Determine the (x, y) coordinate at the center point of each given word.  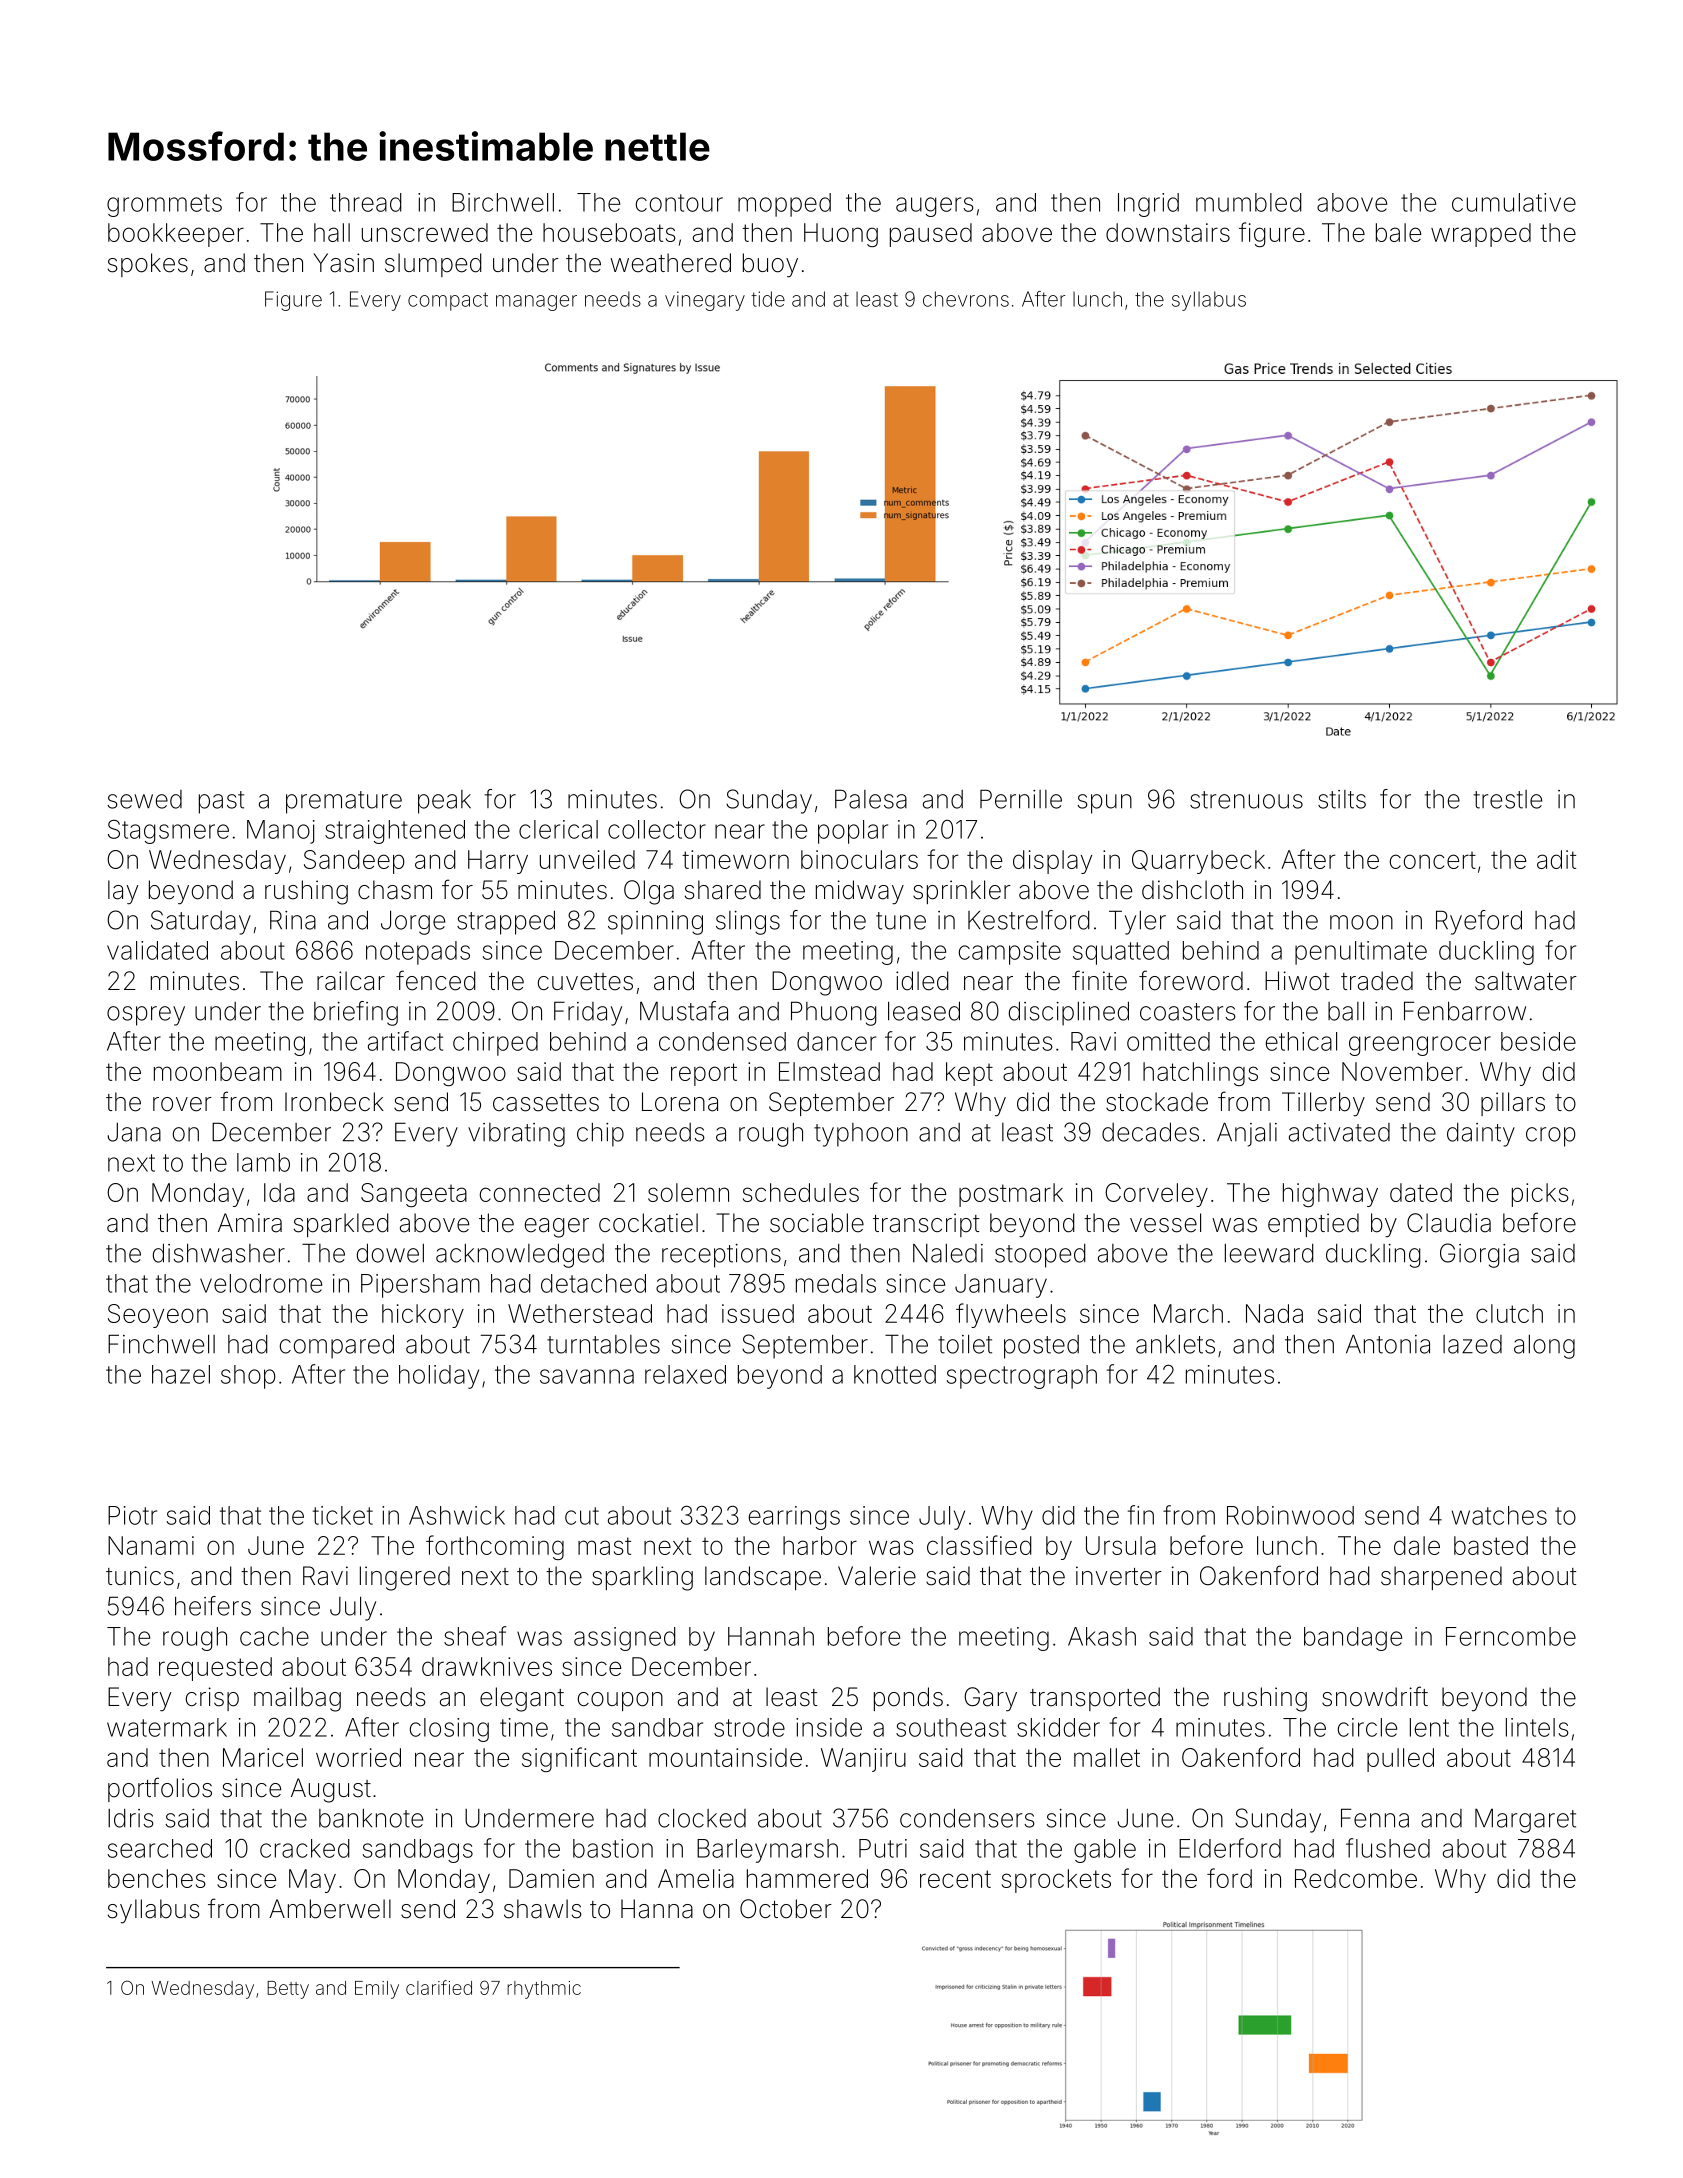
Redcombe (1356, 1878)
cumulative (1514, 202)
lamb (263, 1162)
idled (922, 981)
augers (935, 207)
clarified (439, 1987)
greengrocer (1420, 1046)
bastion (613, 1848)
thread (366, 202)
